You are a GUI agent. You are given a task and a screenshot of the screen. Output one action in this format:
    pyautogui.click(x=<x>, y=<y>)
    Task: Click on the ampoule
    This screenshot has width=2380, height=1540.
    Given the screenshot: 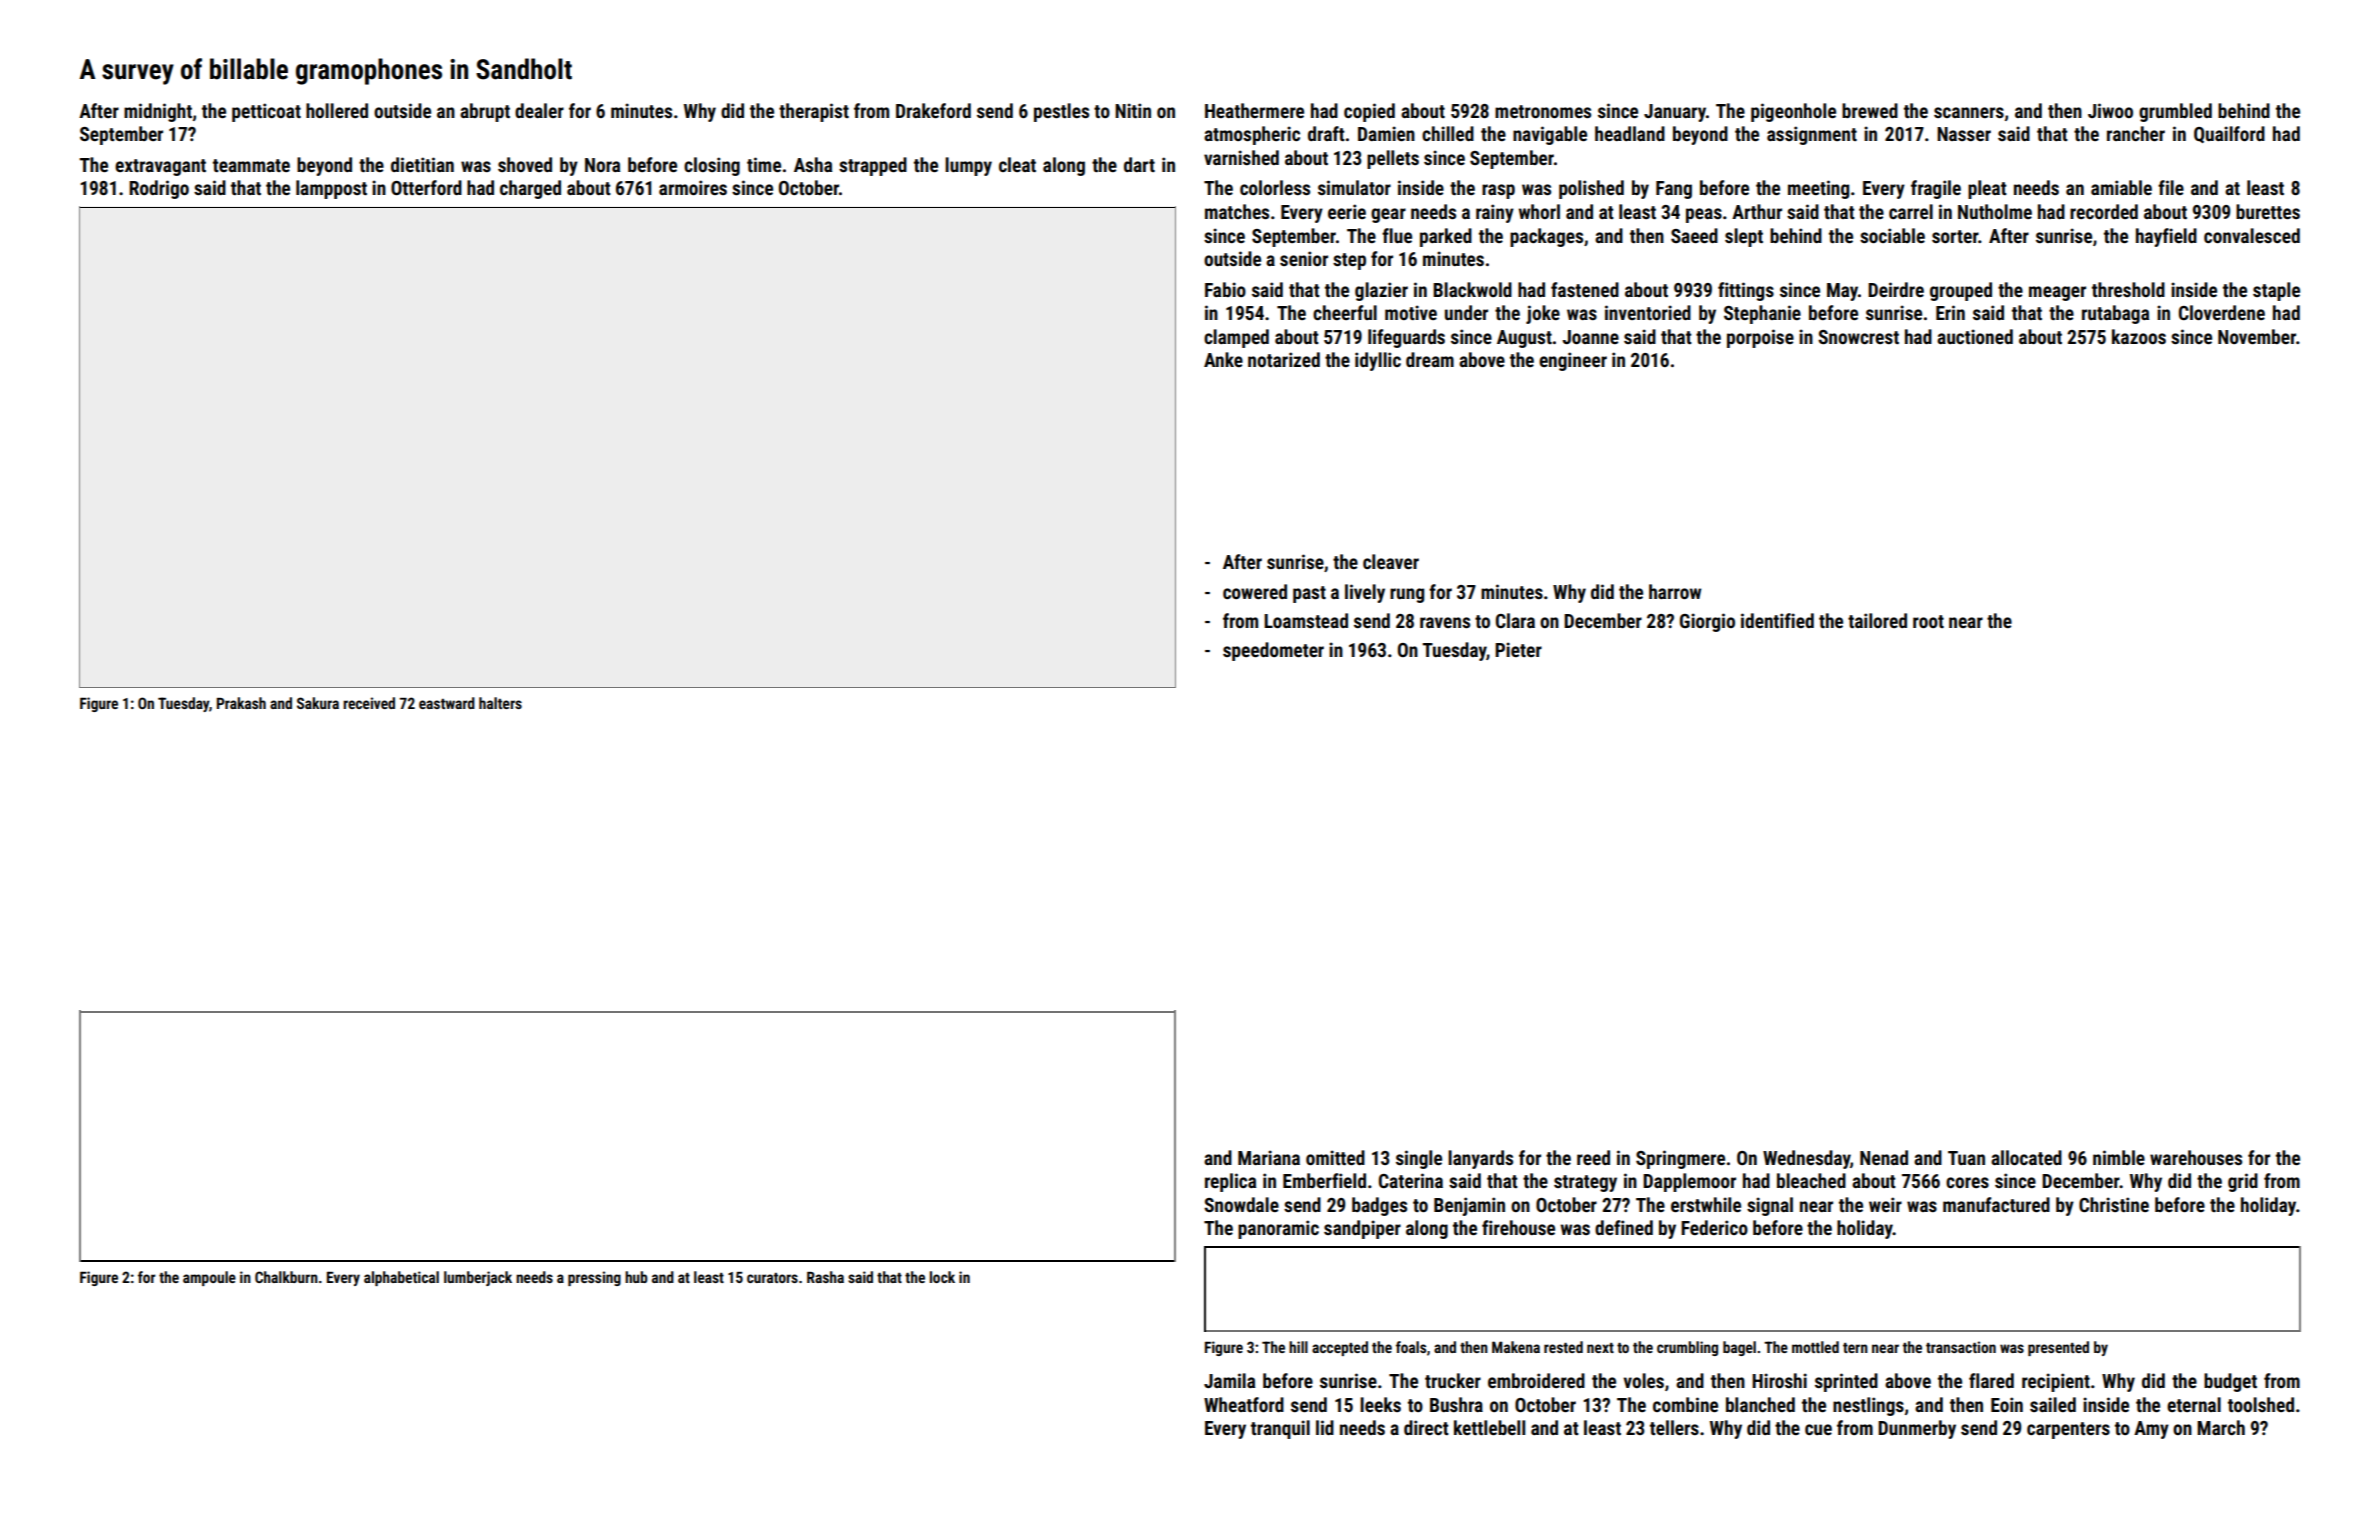 What is the action you would take?
    pyautogui.click(x=209, y=1278)
